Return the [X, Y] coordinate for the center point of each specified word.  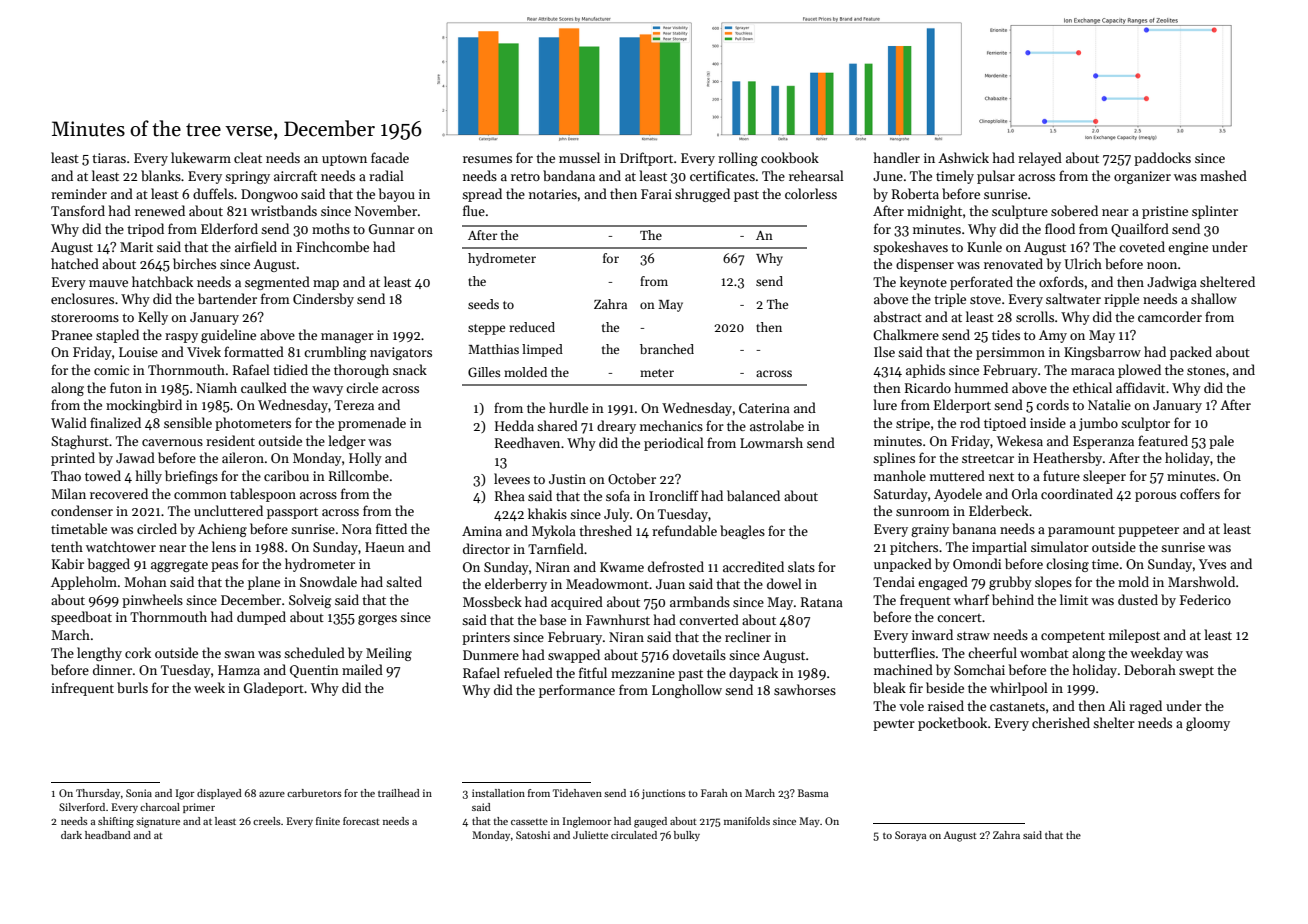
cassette [529, 821]
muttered [957, 475]
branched [667, 349]
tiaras [109, 158]
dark [71, 835]
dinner [112, 669]
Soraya [910, 836]
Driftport [646, 159]
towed [103, 475]
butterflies [904, 652]
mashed [1223, 175]
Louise [138, 352]
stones [1206, 371]
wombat [1044, 652]
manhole [900, 475]
